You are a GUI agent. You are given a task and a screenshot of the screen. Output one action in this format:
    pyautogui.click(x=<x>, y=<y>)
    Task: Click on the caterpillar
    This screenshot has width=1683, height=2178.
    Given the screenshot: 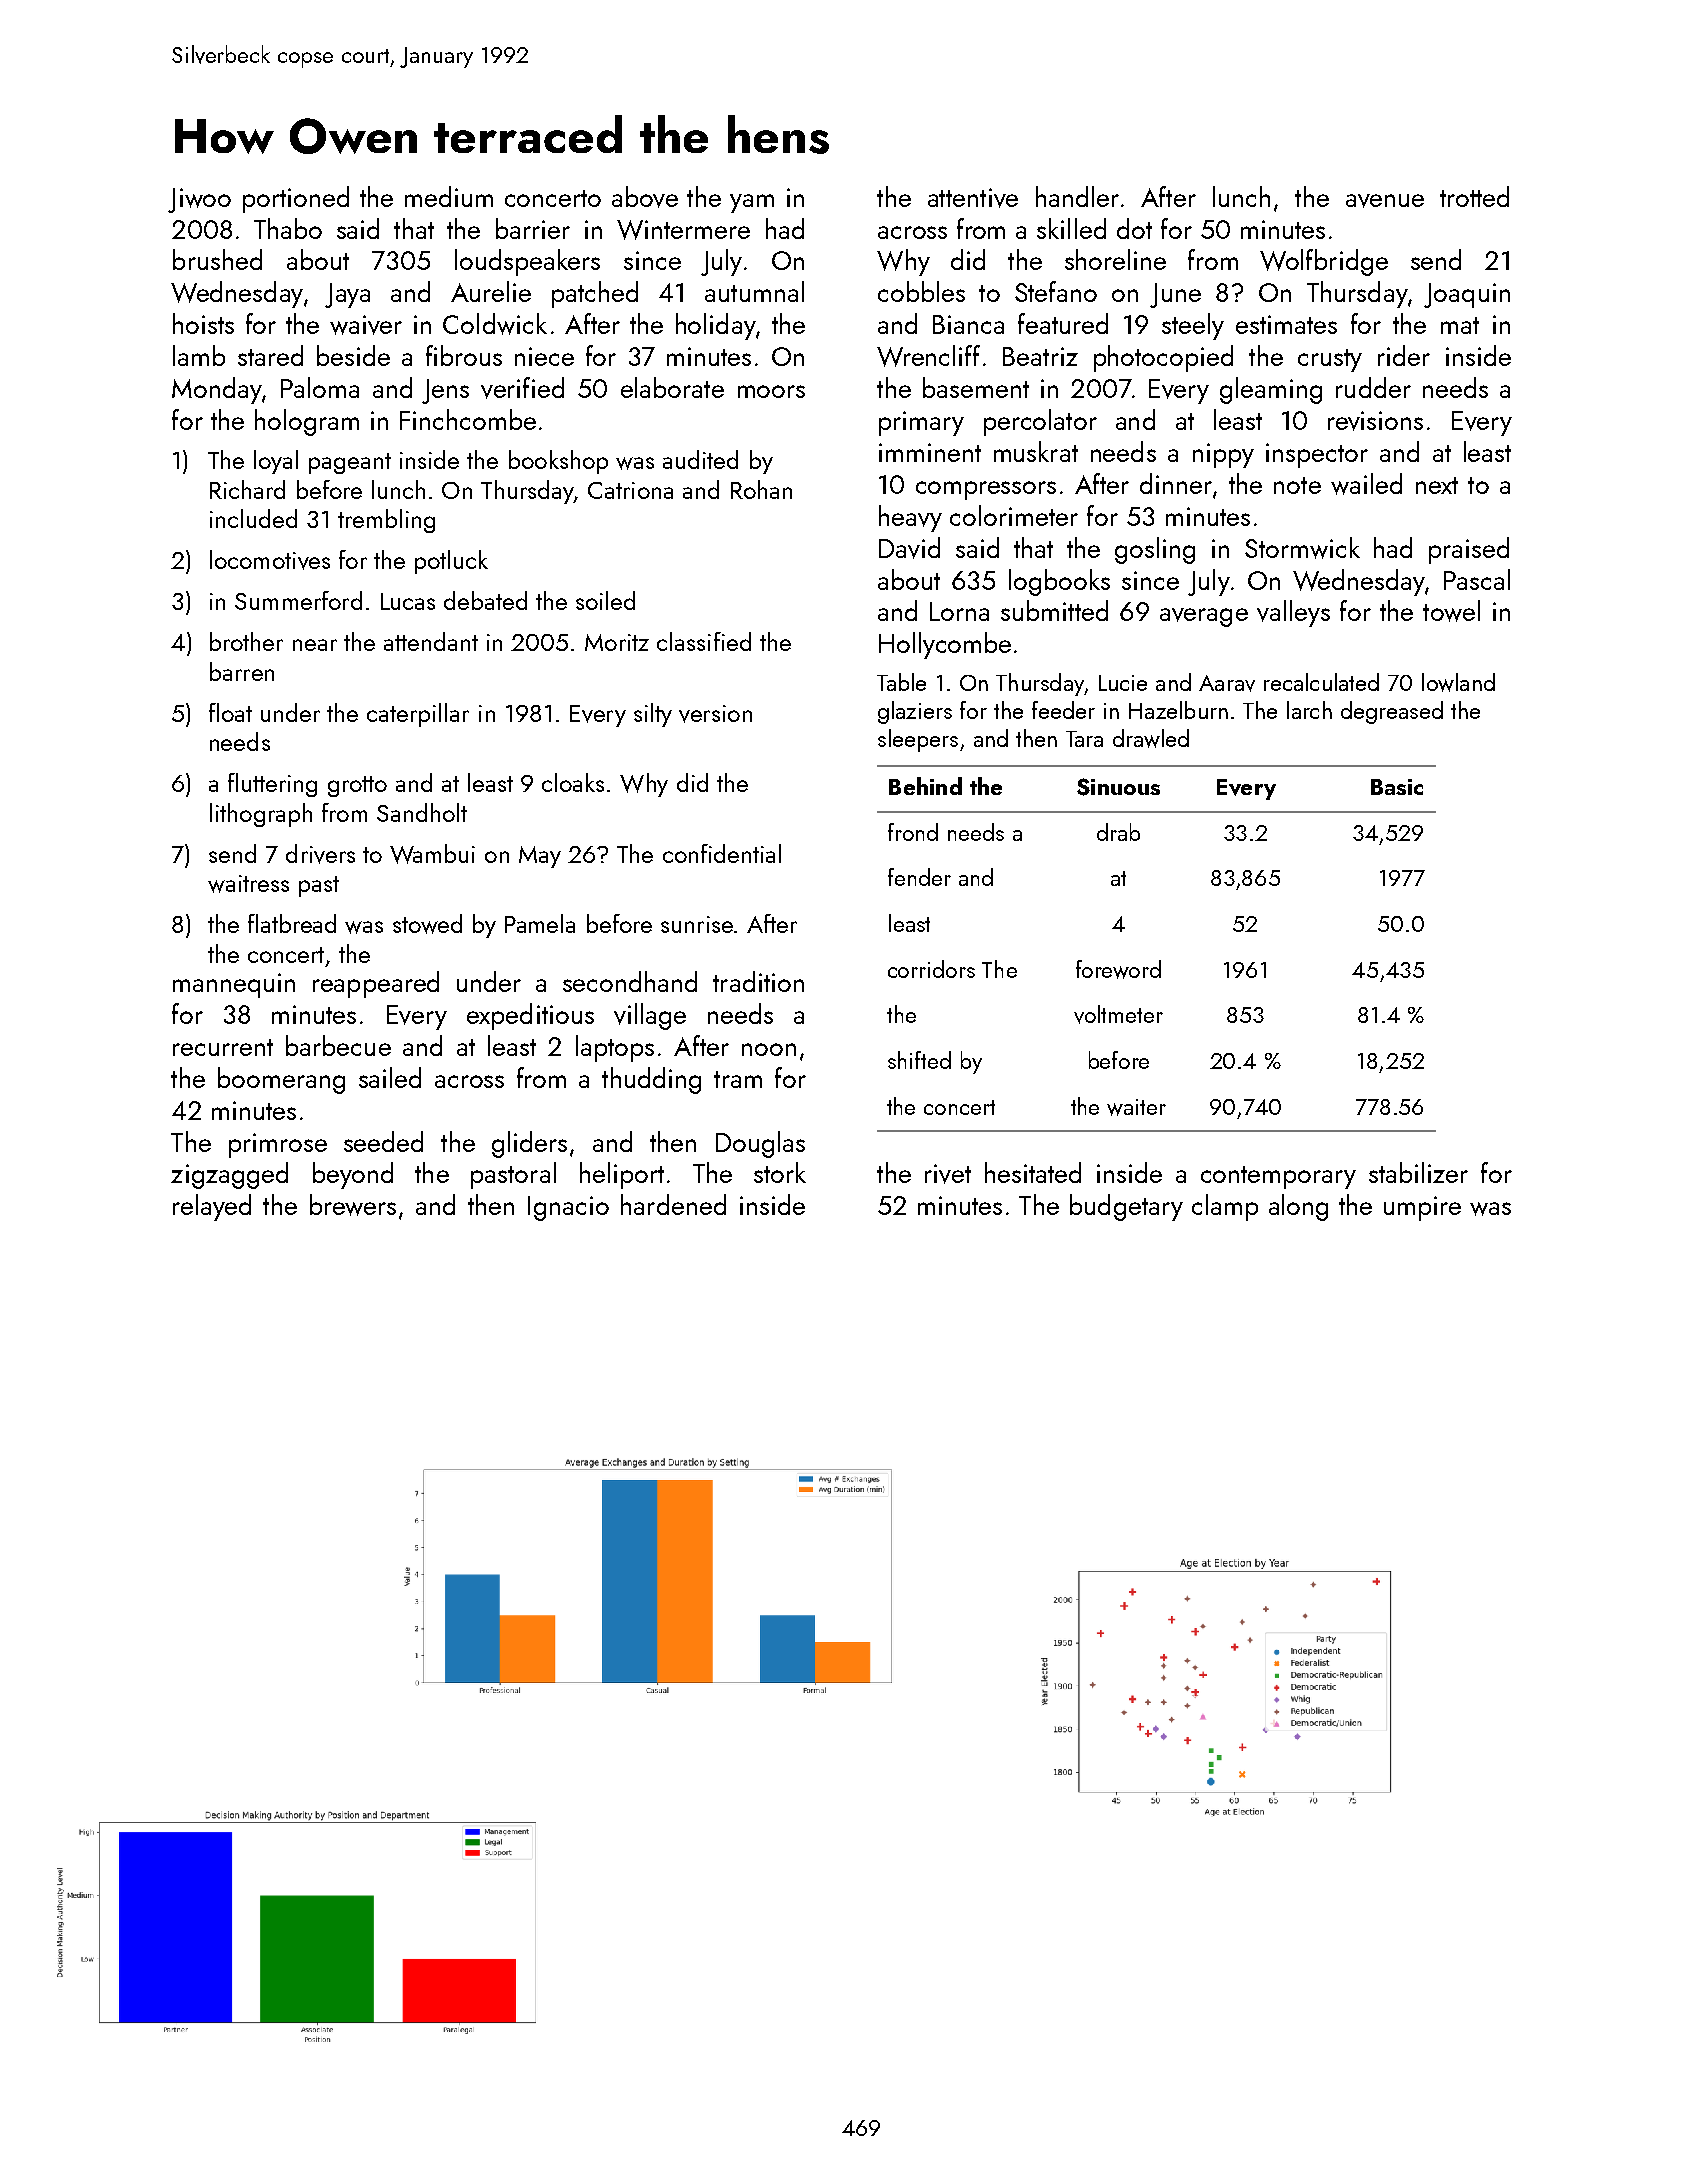 What is the action you would take?
    pyautogui.click(x=418, y=715)
